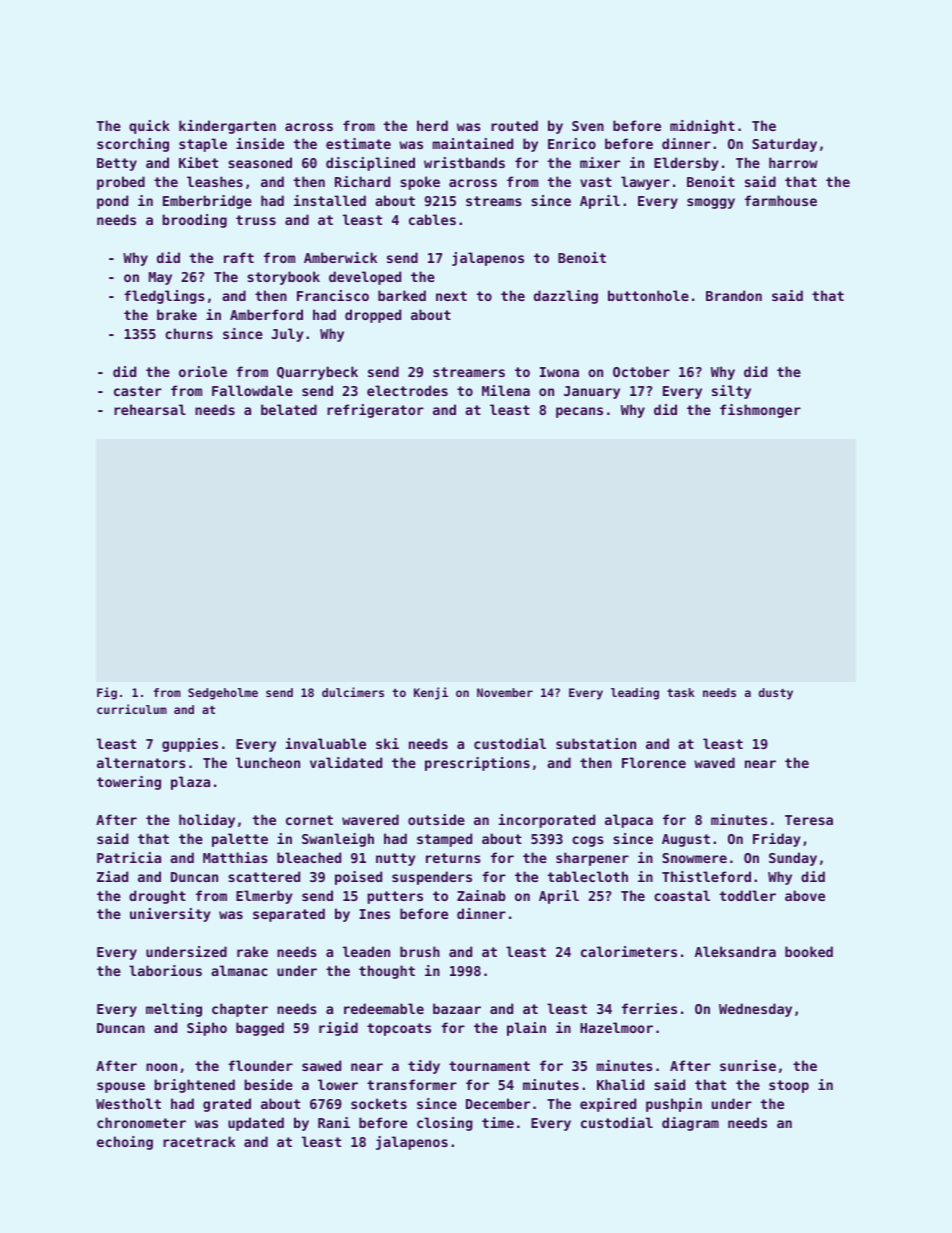 The width and height of the screenshot is (952, 1233). What do you see at coordinates (334, 1122) in the screenshot?
I see `Rani` at bounding box center [334, 1122].
